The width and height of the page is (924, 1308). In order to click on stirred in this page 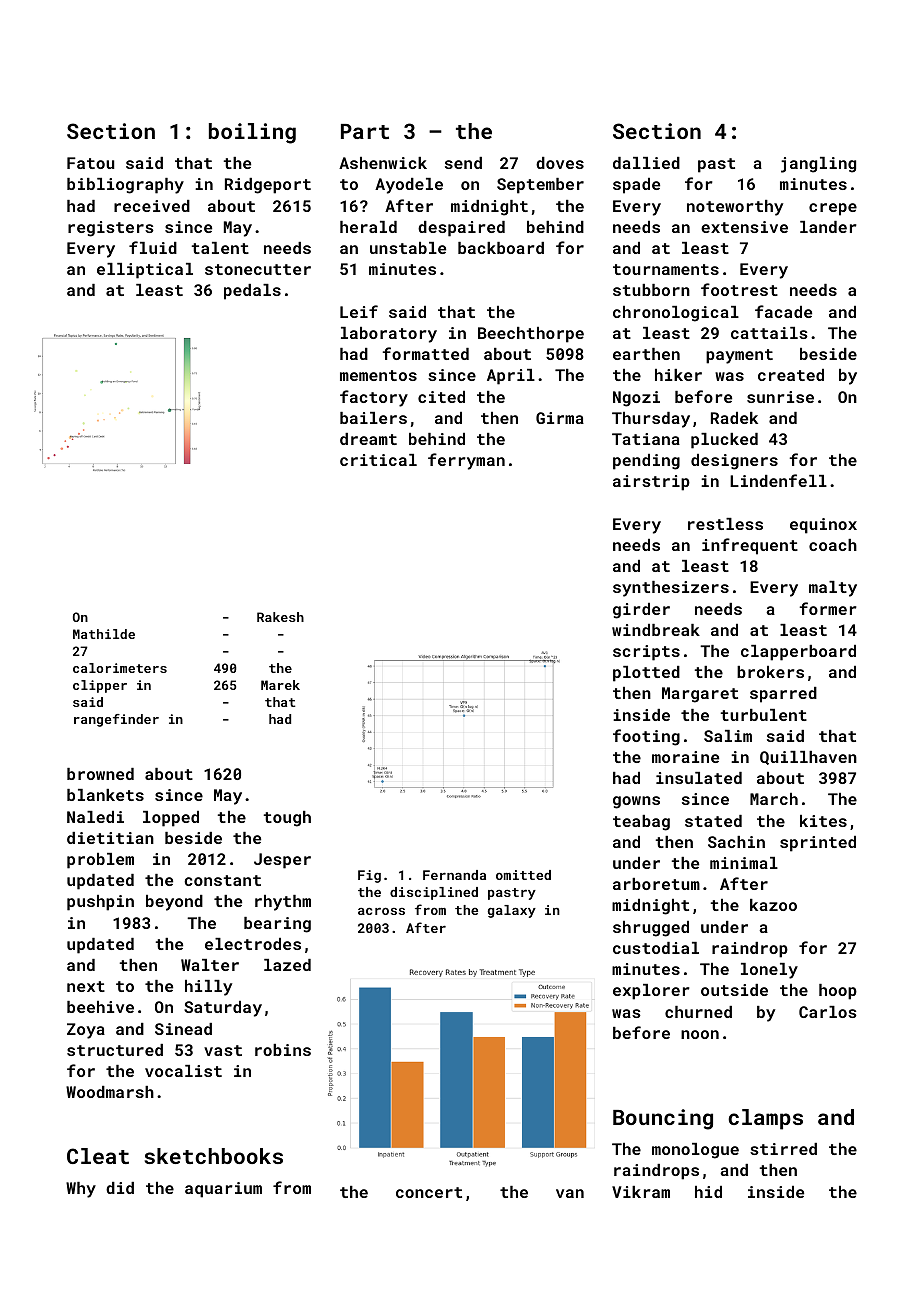, I will do `click(783, 1149)`.
